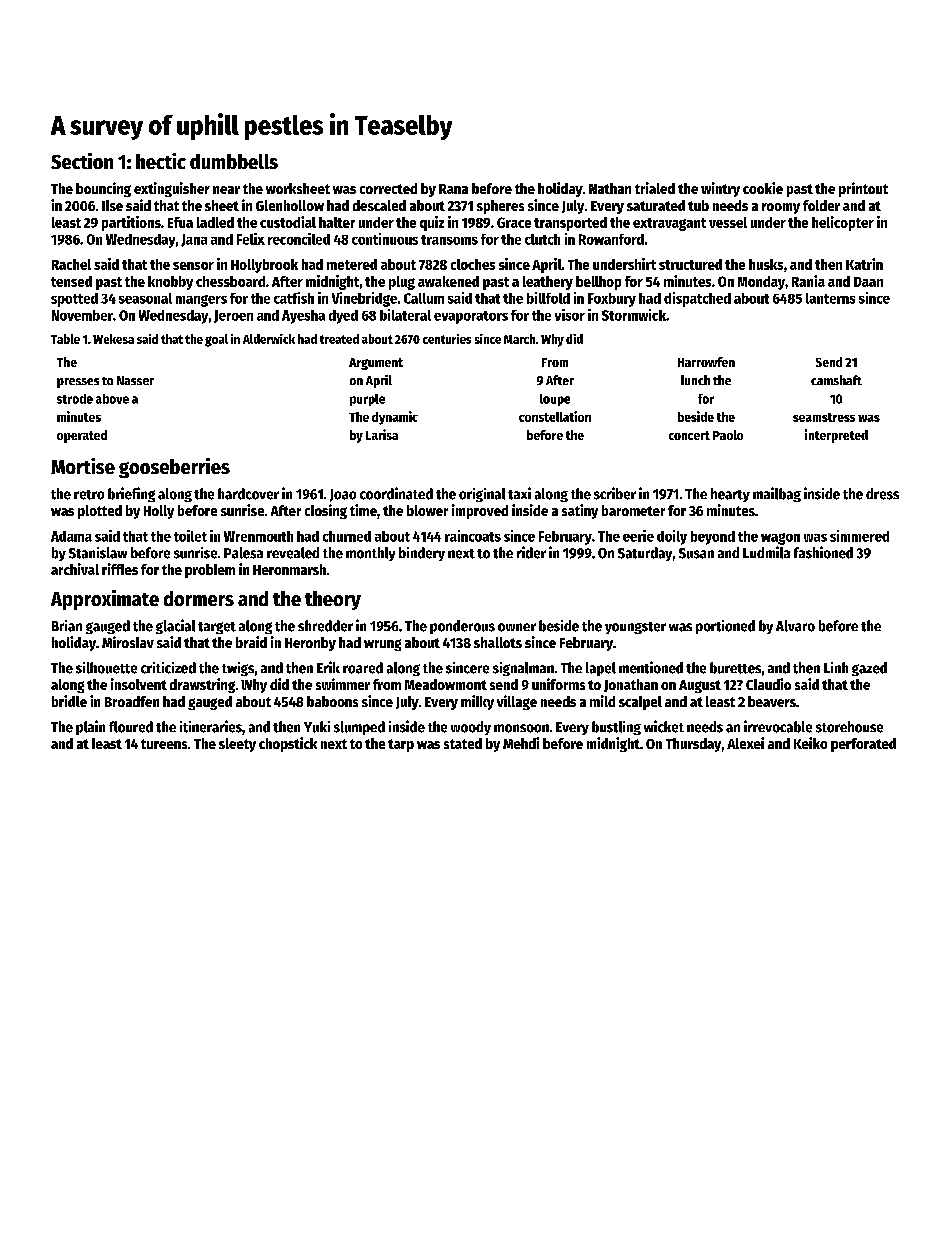  What do you see at coordinates (139, 684) in the page?
I see `insolvent` at bounding box center [139, 684].
